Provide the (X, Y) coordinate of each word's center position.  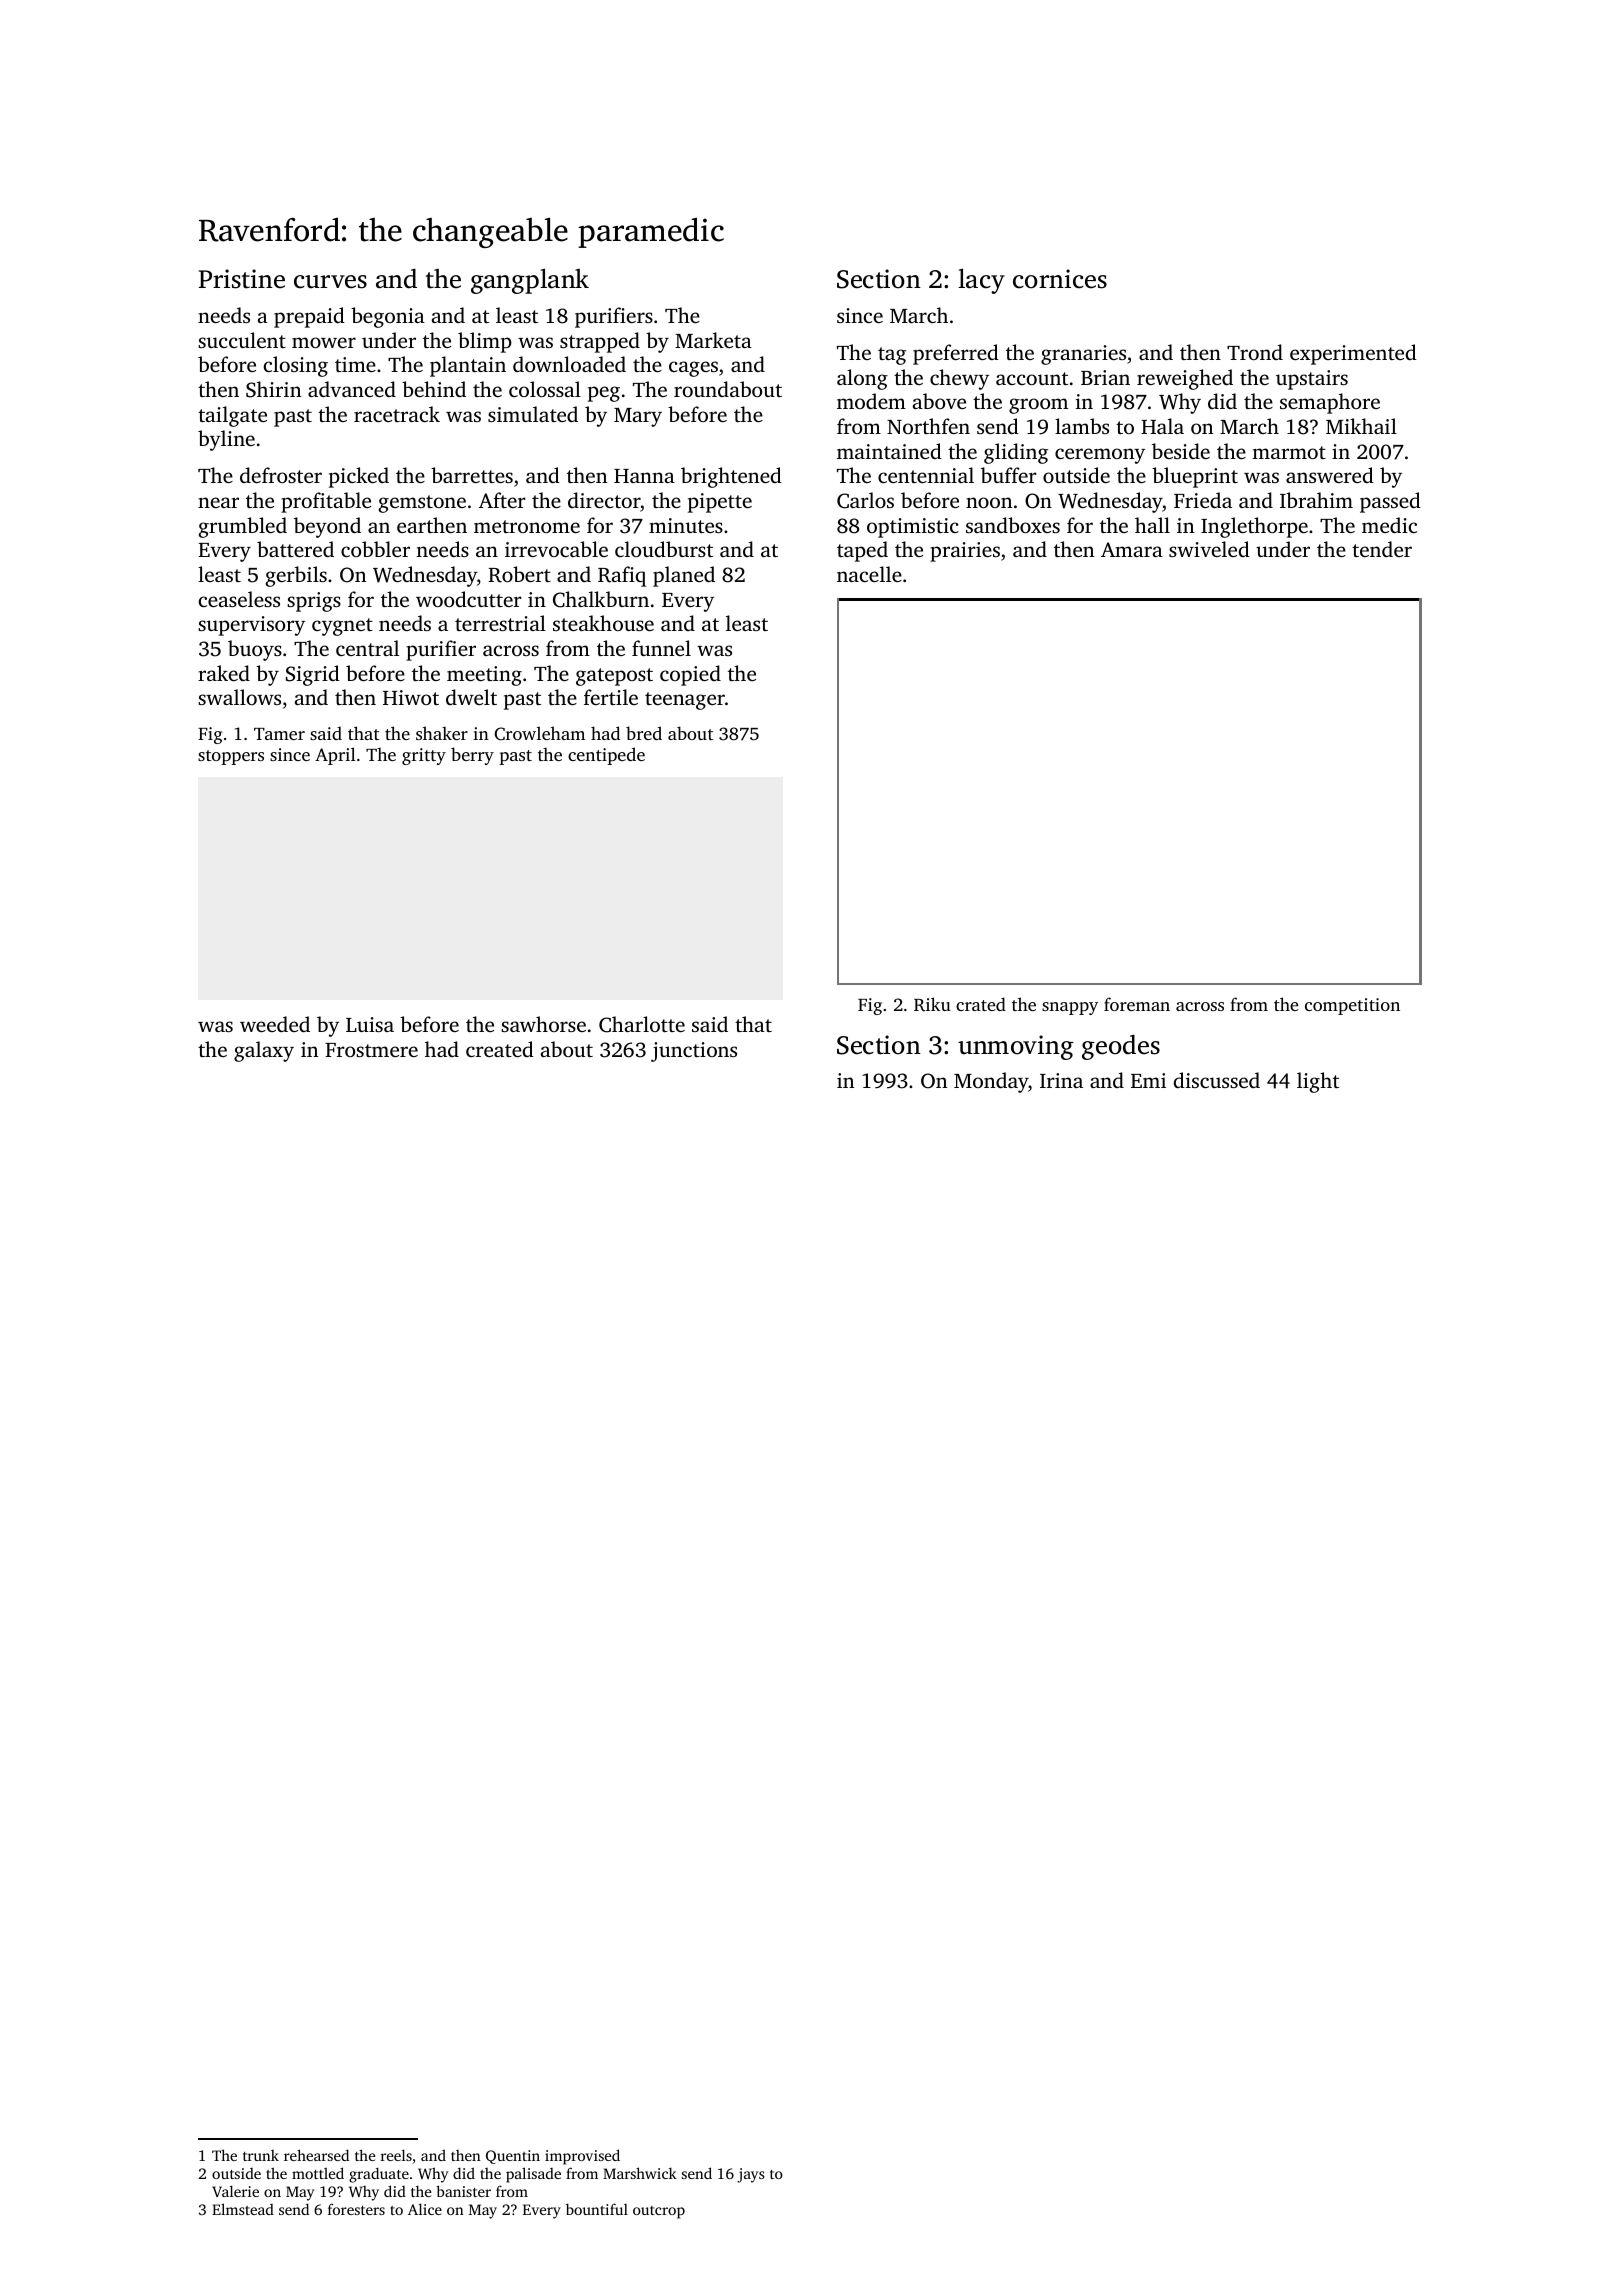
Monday (991, 1082)
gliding (1016, 453)
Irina (1061, 1080)
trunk (261, 2155)
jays (751, 2175)
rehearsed (316, 2155)
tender (1382, 549)
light (1318, 1082)
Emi (1148, 1080)
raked (224, 673)
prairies (965, 552)
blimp (485, 342)
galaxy (264, 1051)
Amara (1132, 549)
